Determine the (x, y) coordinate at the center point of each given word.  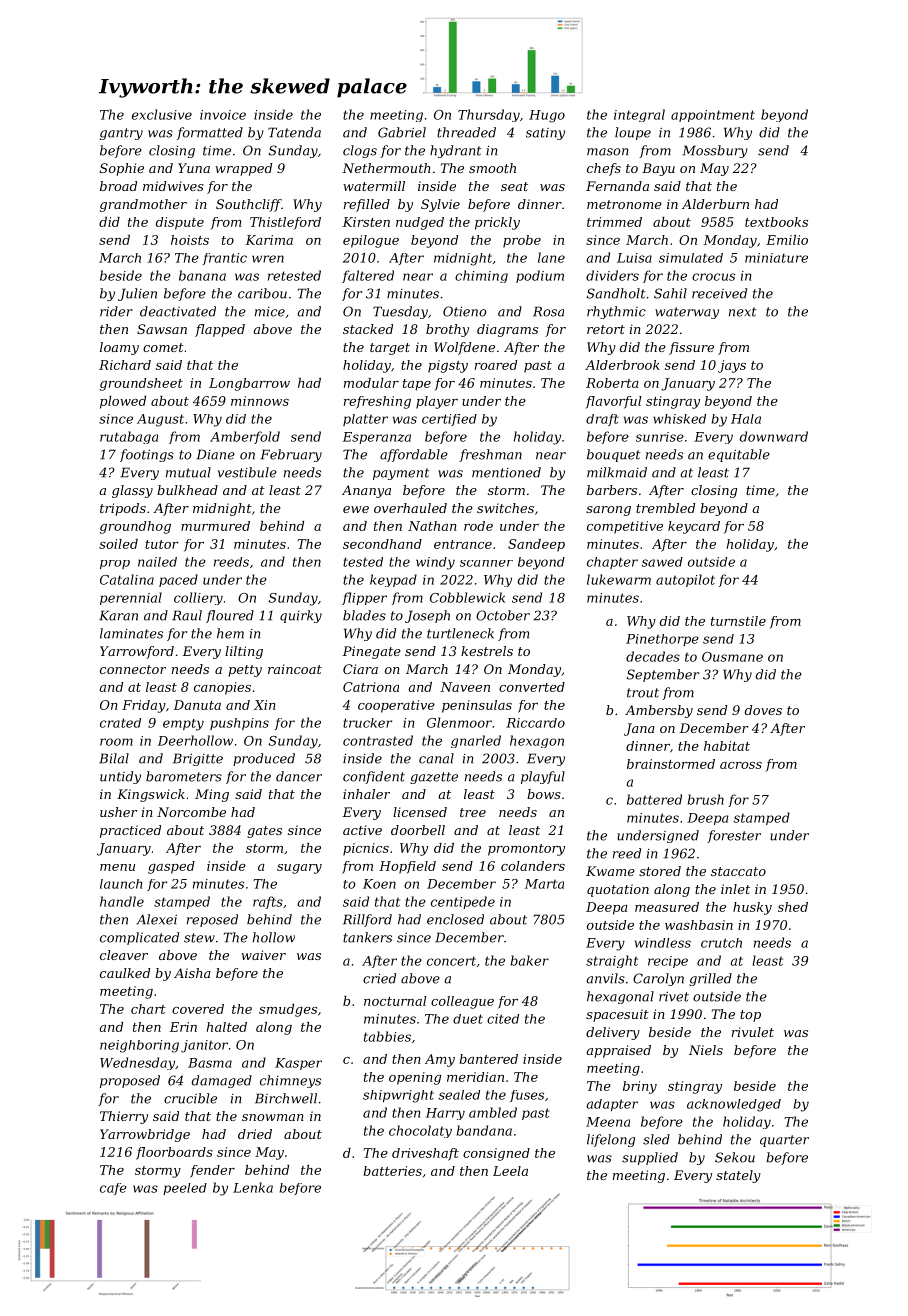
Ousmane (732, 657)
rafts (268, 902)
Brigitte (198, 759)
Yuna (194, 168)
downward (774, 436)
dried (255, 1134)
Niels (706, 1050)
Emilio (787, 240)
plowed (123, 402)
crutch (721, 943)
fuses (527, 1096)
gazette (434, 778)
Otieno (464, 311)
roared (496, 365)
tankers (367, 937)
